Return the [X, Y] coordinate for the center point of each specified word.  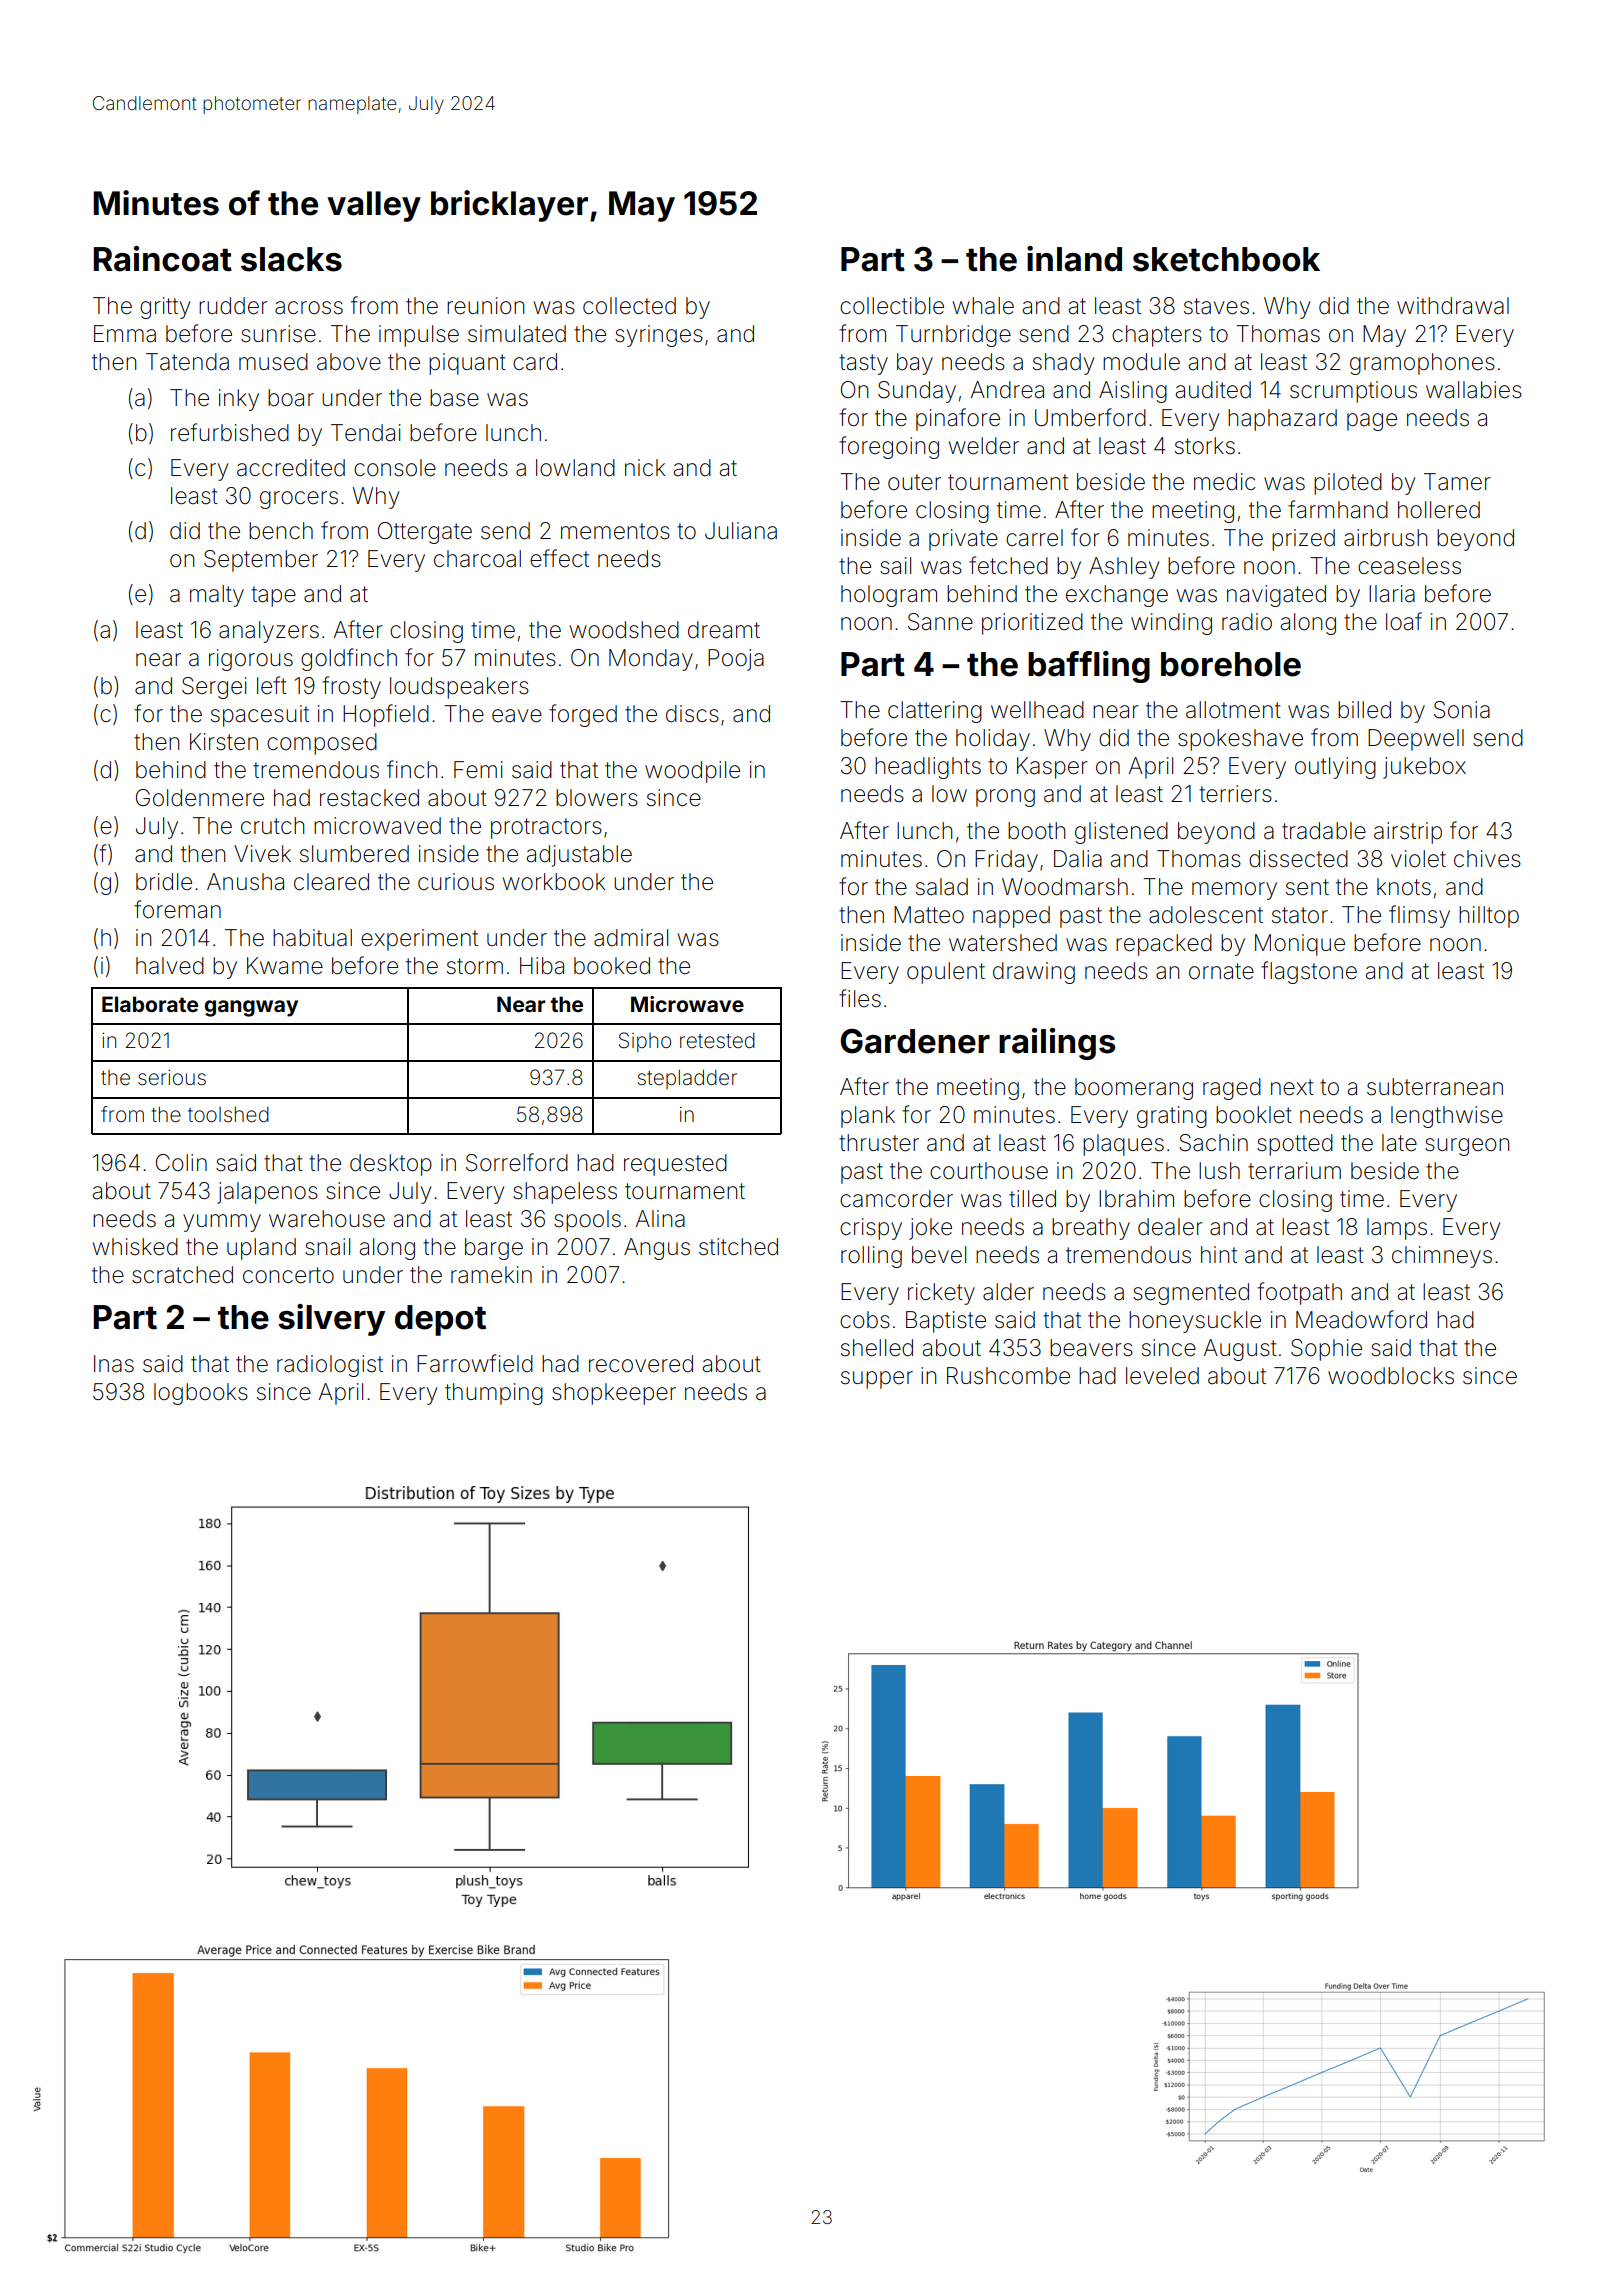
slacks [291, 259]
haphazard [1282, 420]
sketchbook [1226, 259]
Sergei [214, 688]
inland [1074, 259]
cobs [865, 1320]
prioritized [1032, 624]
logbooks [201, 1394]
